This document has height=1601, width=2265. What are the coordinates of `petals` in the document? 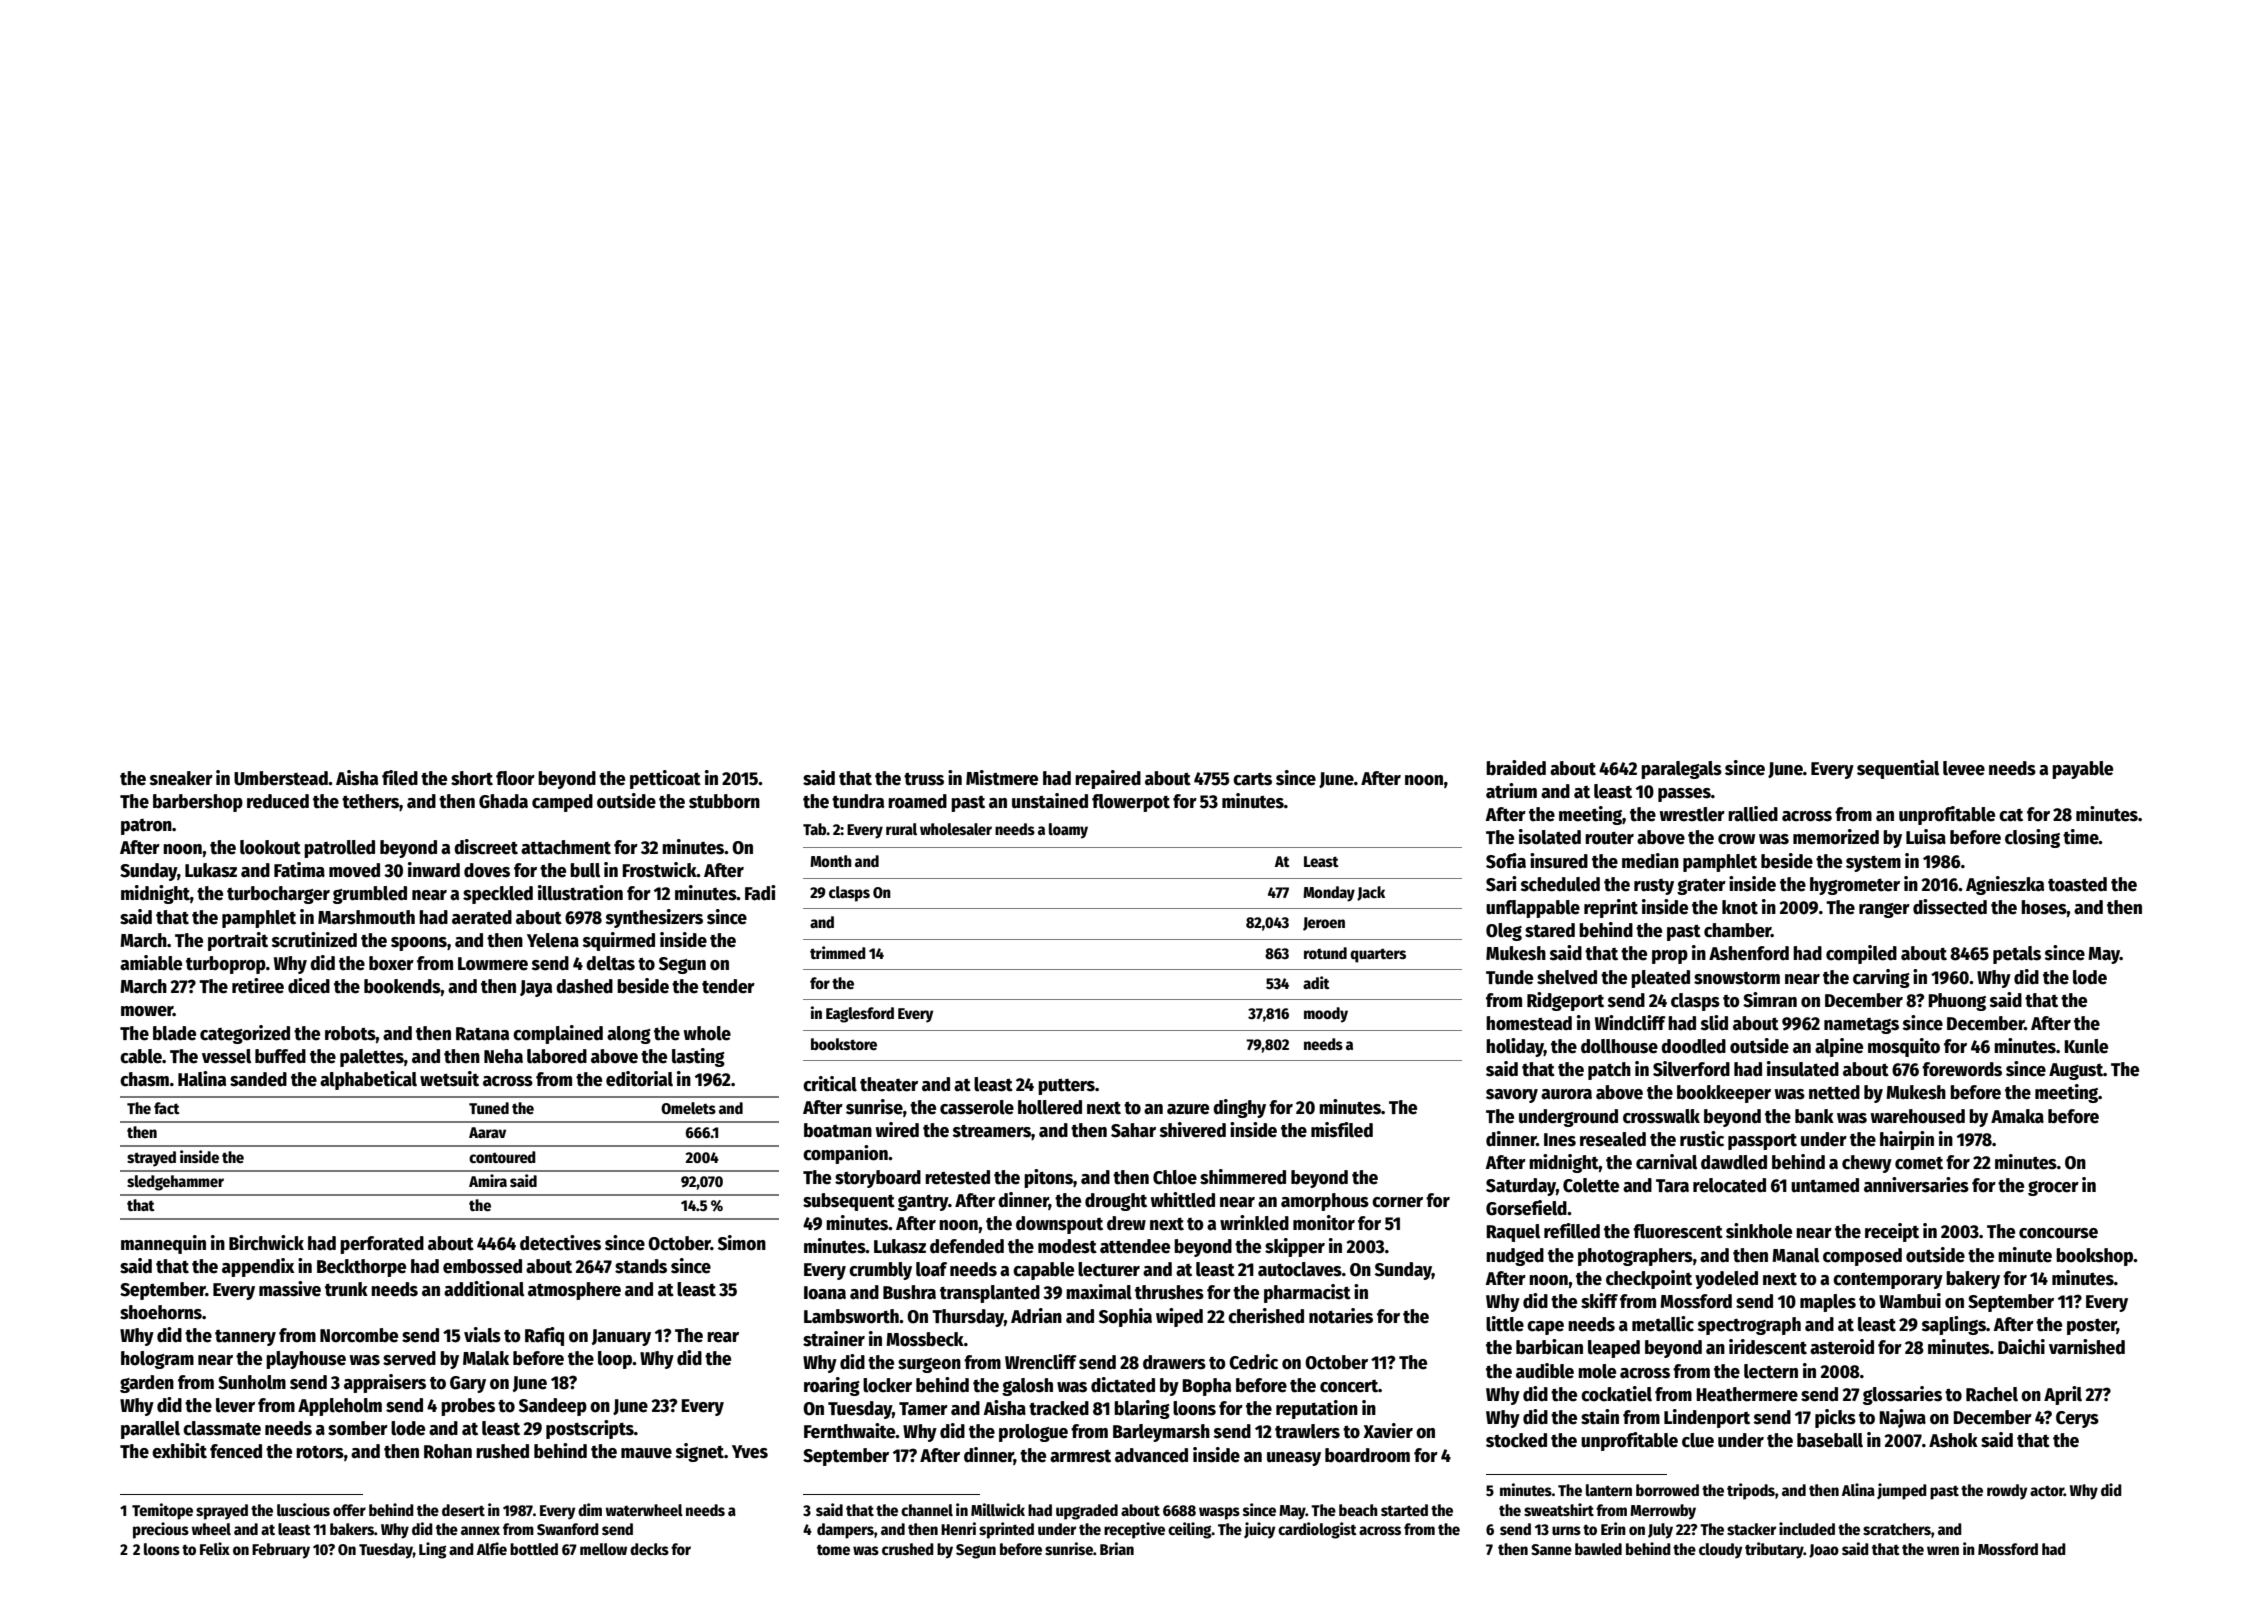 It's located at (2017, 955).
